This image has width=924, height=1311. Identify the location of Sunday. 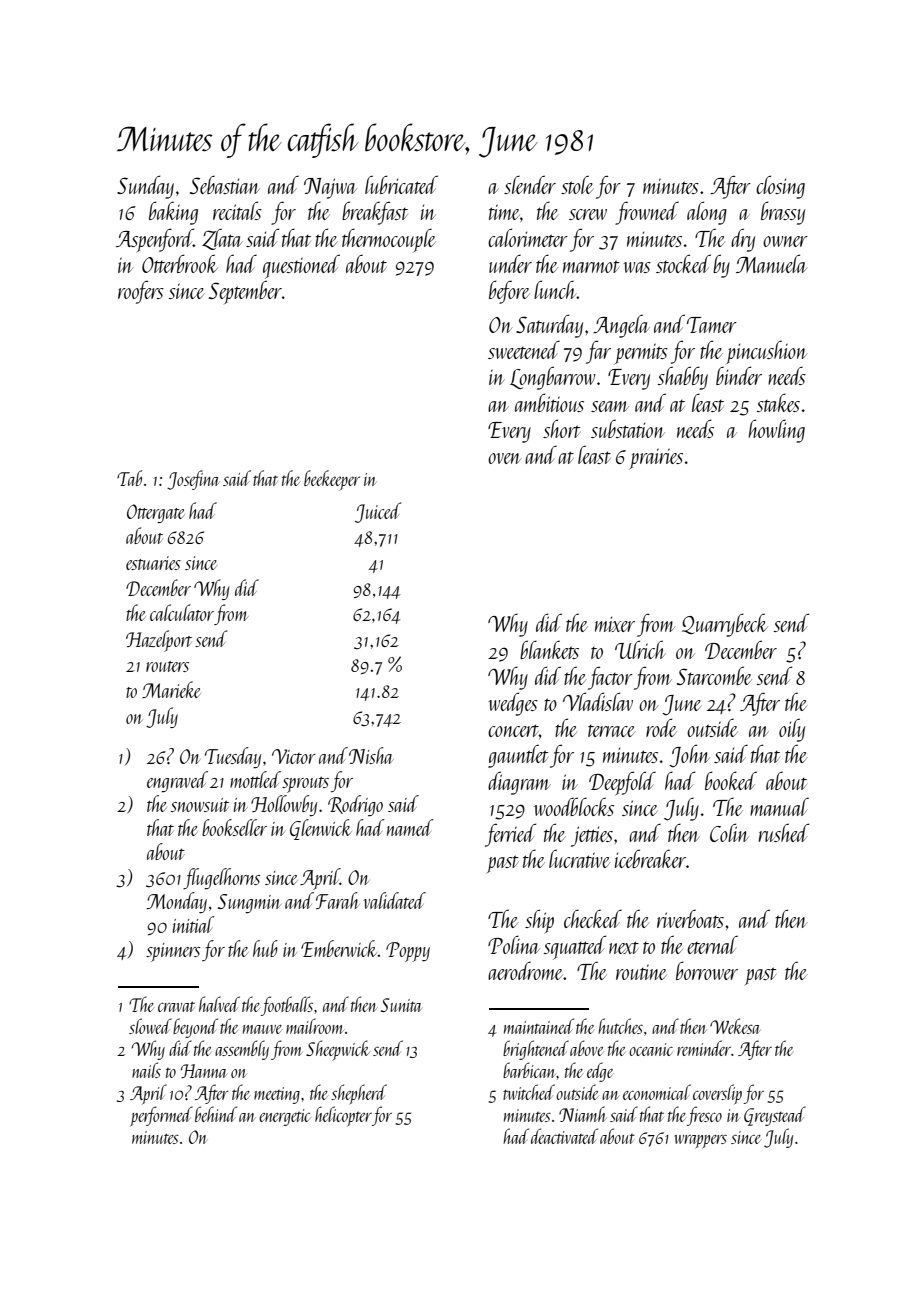
(145, 187).
